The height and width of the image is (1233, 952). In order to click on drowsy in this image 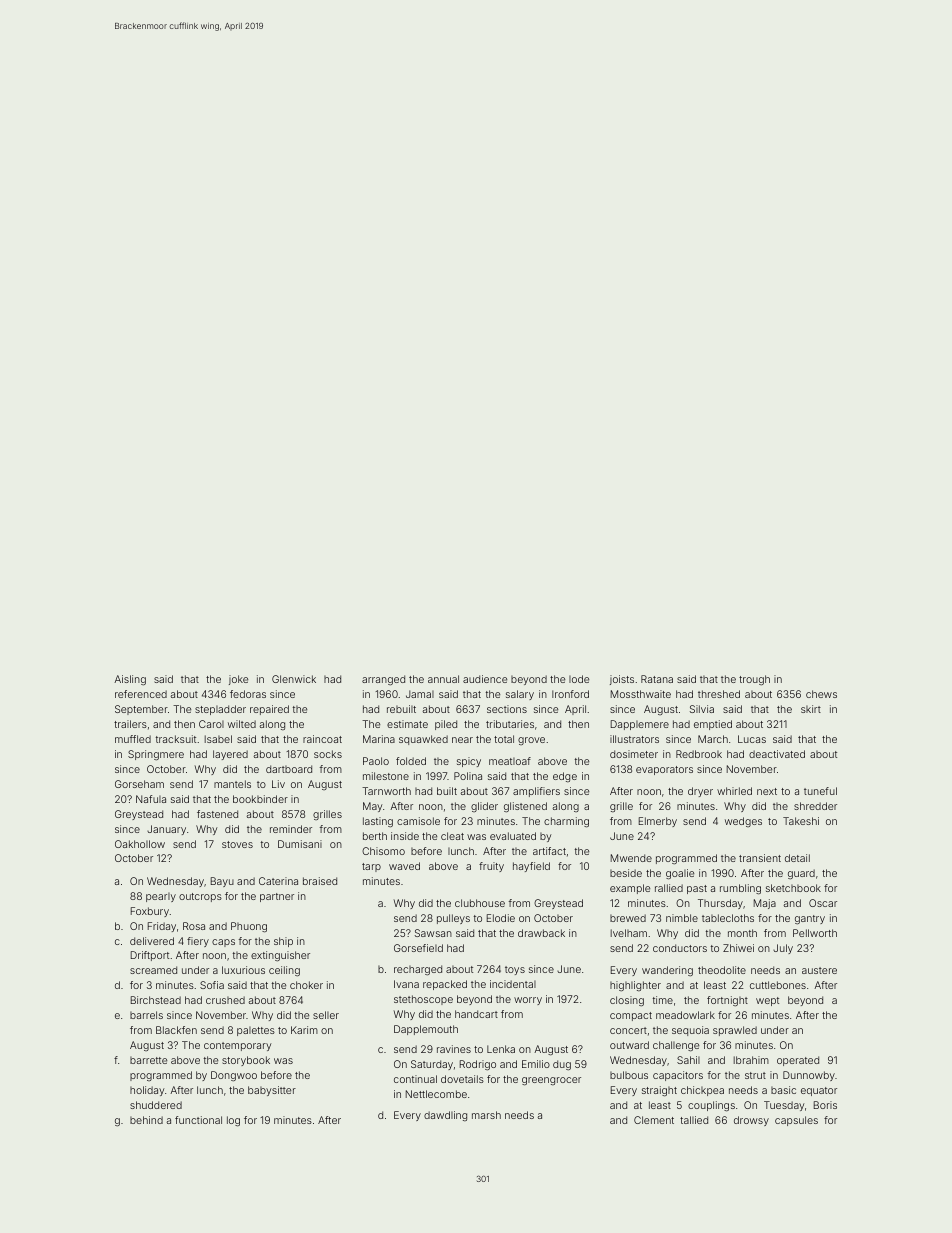, I will do `click(751, 1121)`.
